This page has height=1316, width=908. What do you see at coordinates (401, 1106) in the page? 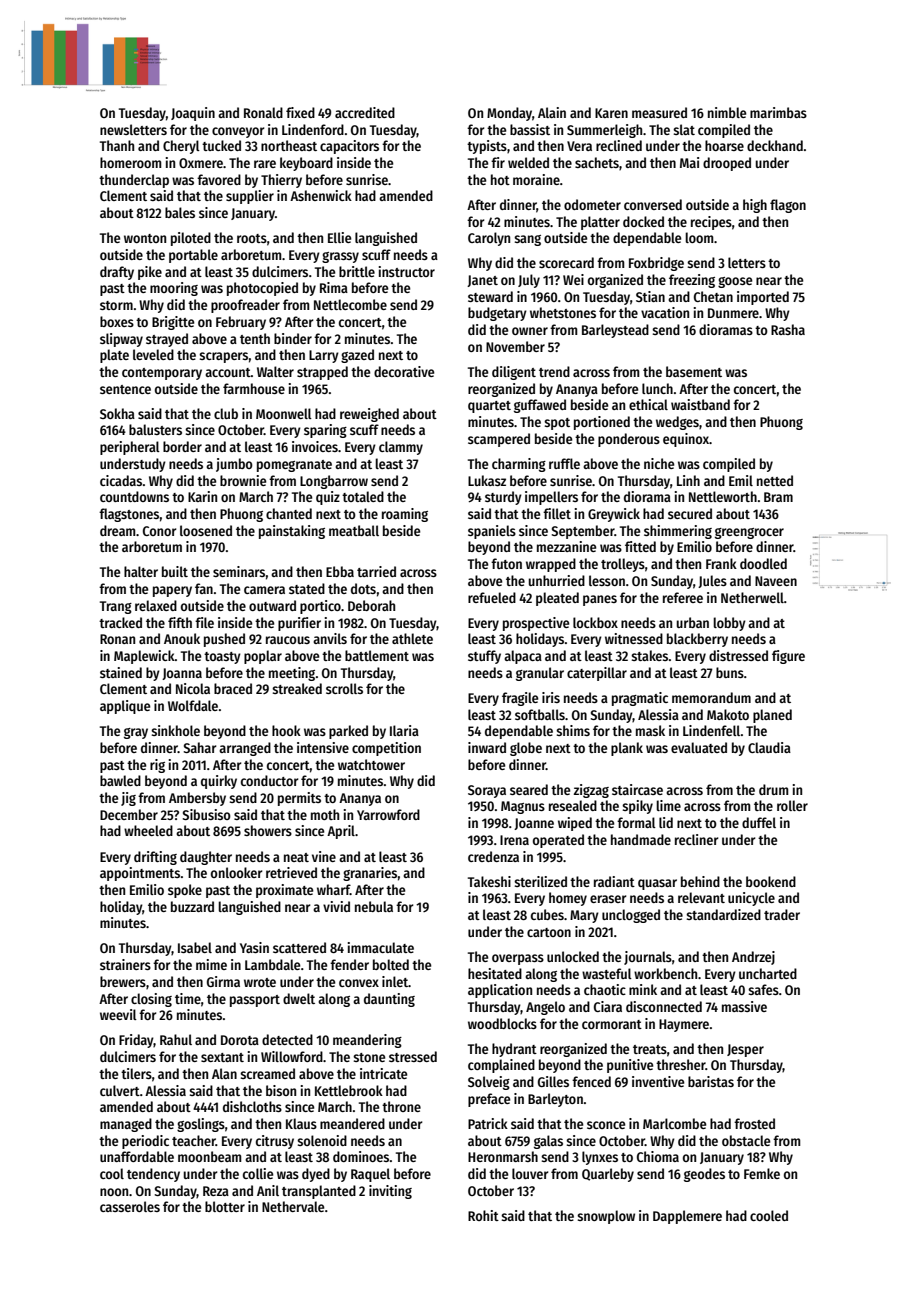
I see `throne` at bounding box center [401, 1106].
